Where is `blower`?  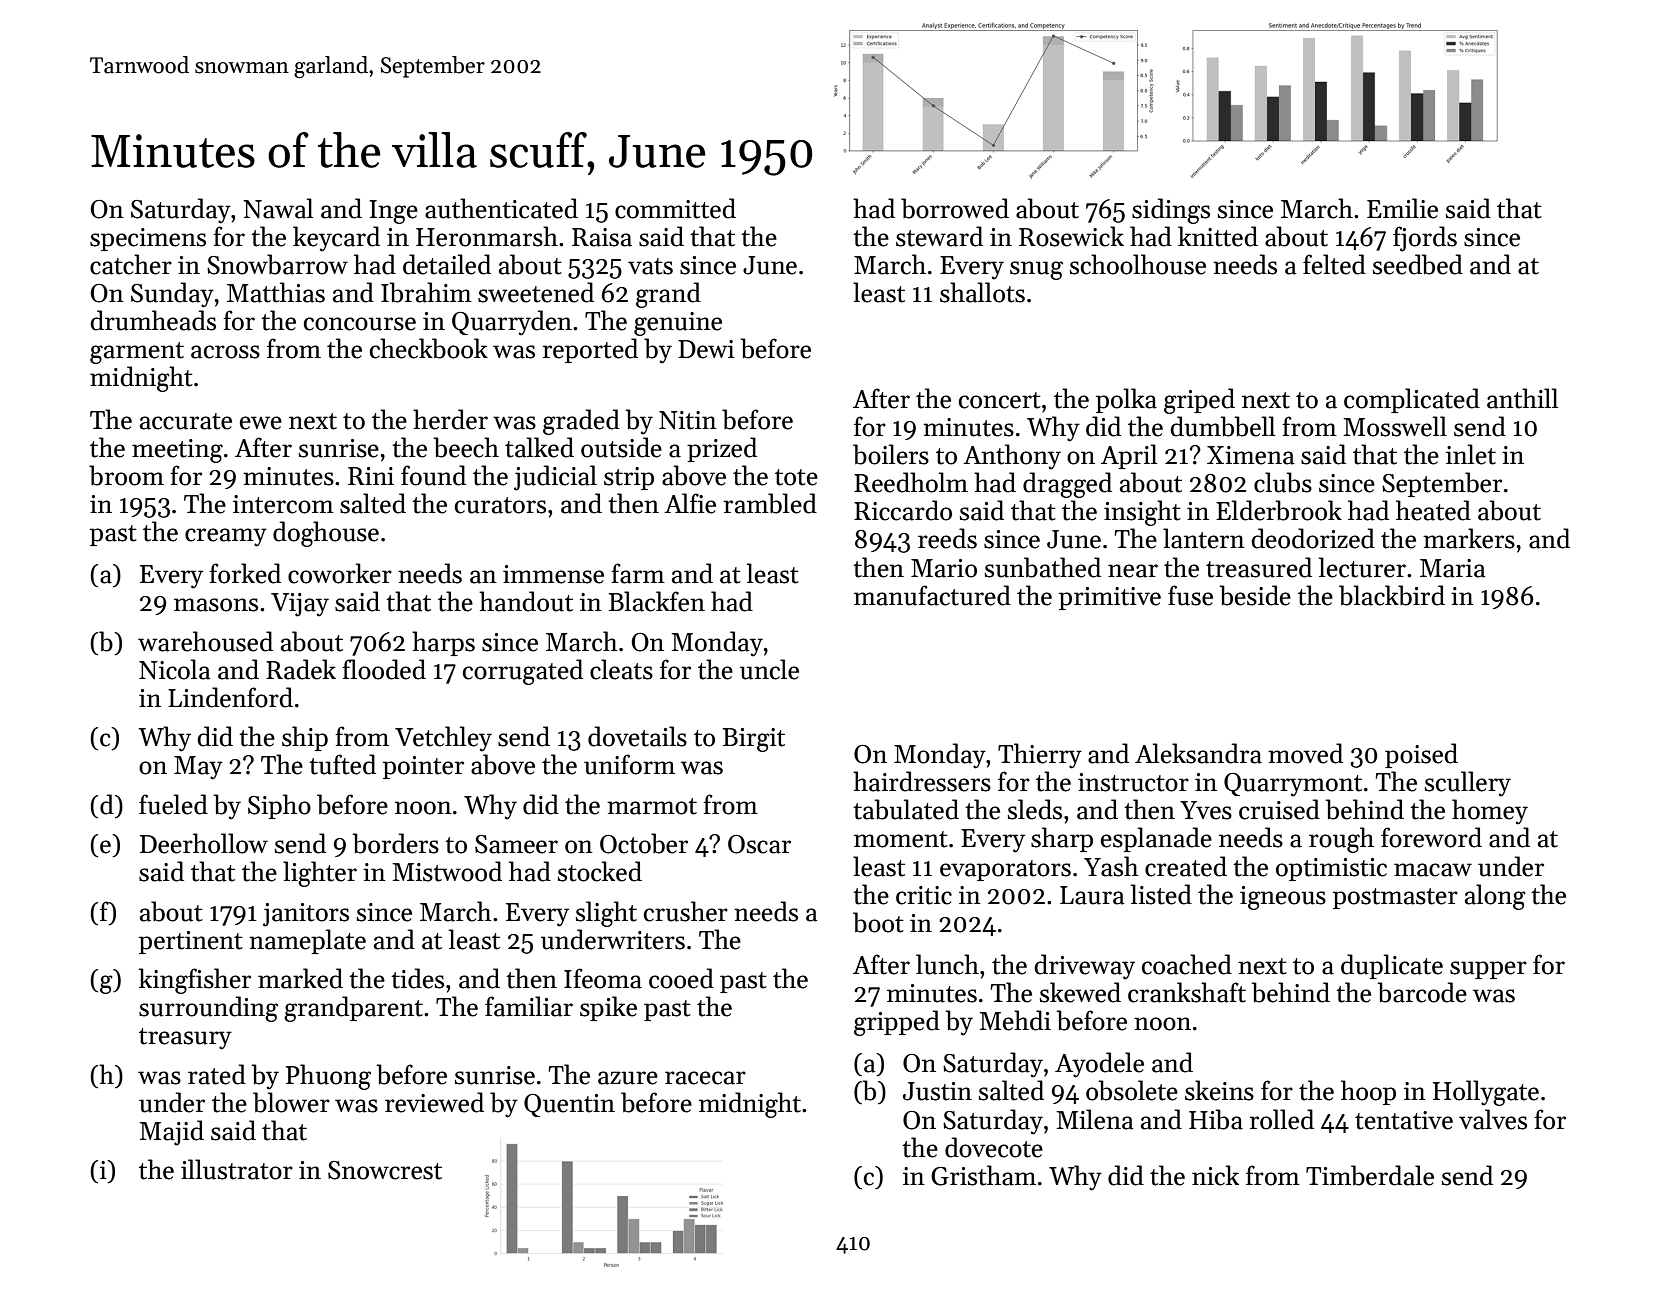
blower is located at coordinates (291, 1102).
